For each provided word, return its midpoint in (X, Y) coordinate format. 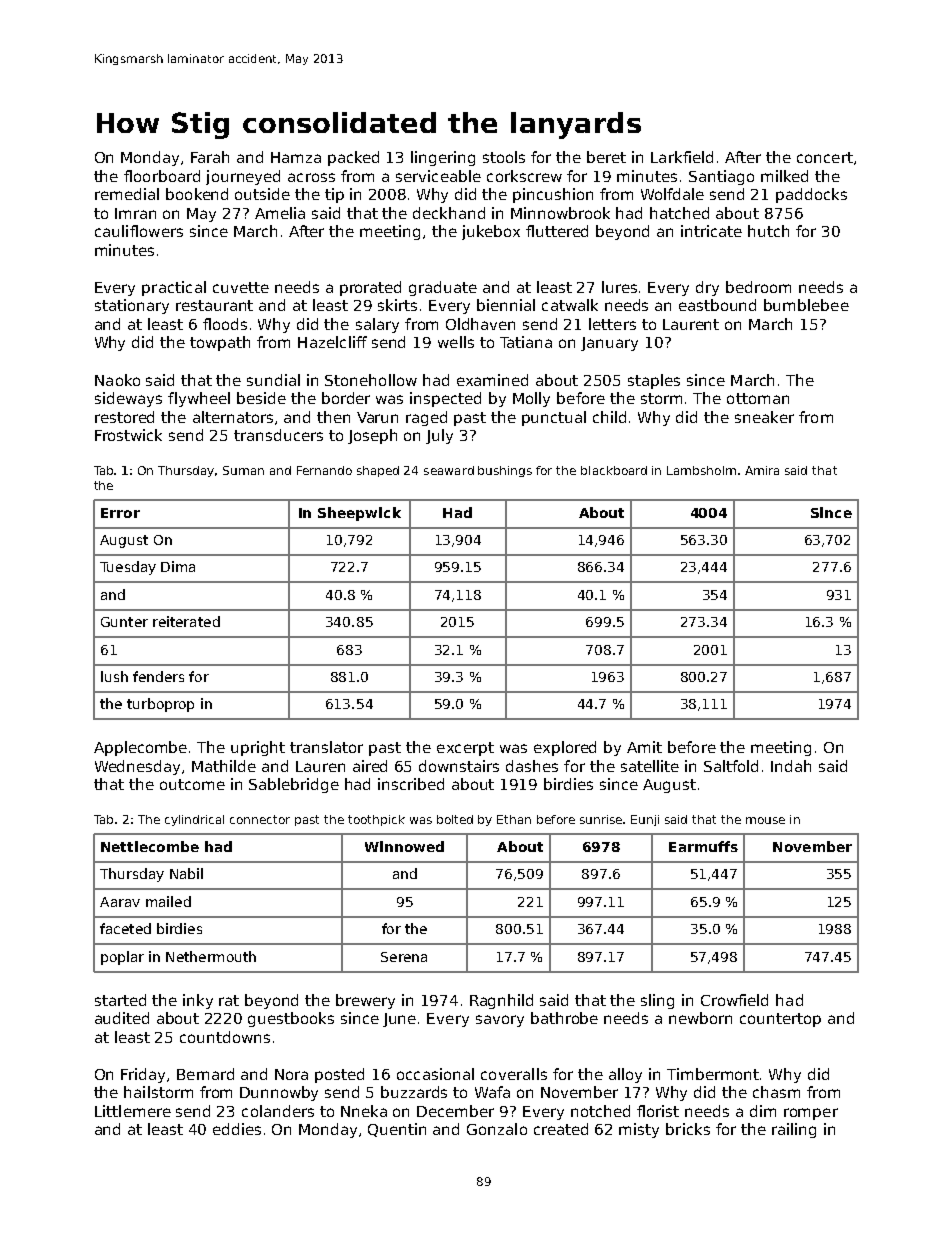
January (609, 344)
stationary (132, 306)
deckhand (449, 213)
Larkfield (682, 157)
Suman (243, 470)
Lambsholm (701, 470)
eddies (237, 1129)
